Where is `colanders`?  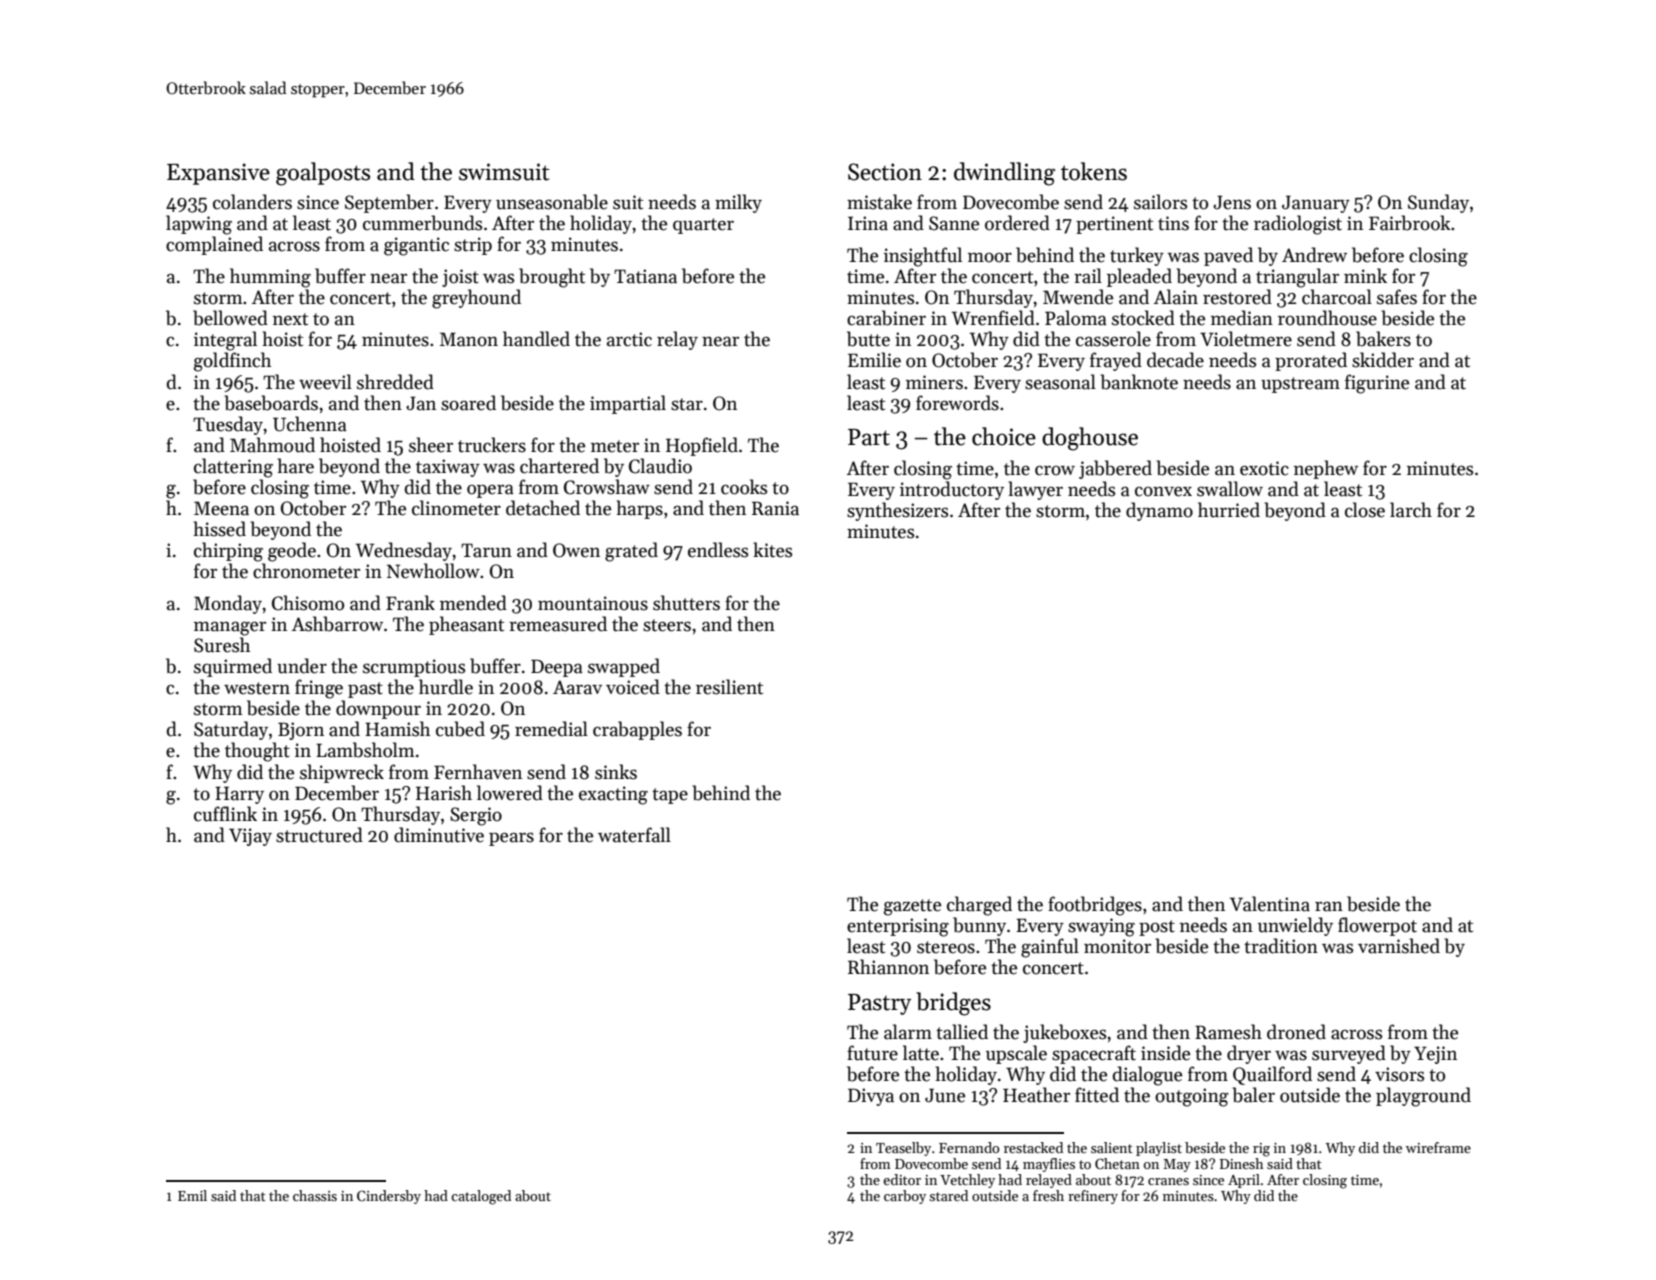 colanders is located at coordinates (252, 202).
